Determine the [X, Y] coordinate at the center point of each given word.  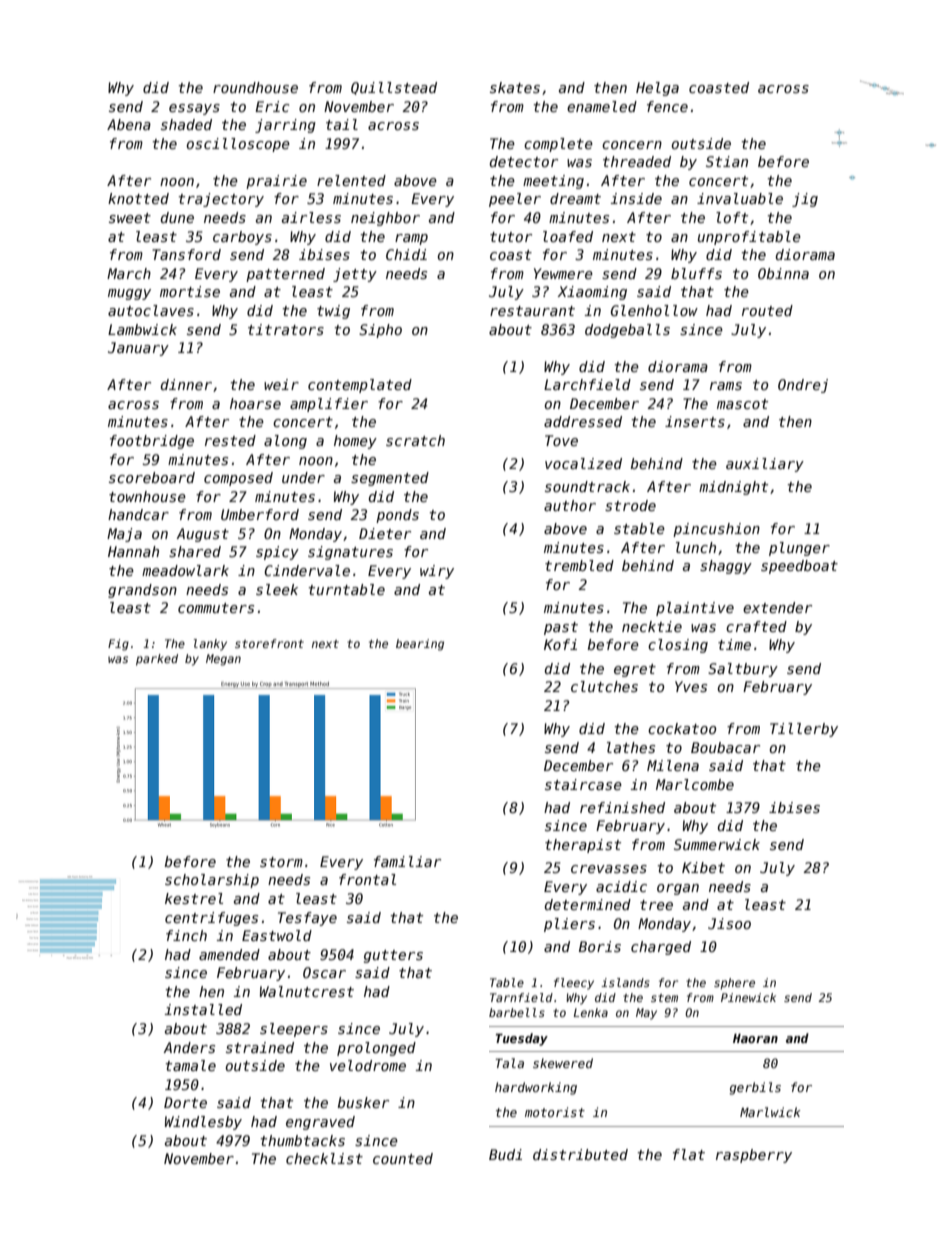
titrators [286, 329]
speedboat [799, 567]
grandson [142, 591]
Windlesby [203, 1123]
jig [805, 200]
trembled [579, 565]
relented [351, 180]
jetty [355, 275]
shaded [186, 124]
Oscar [324, 972]
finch [186, 935]
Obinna [783, 273]
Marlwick [770, 1112]
